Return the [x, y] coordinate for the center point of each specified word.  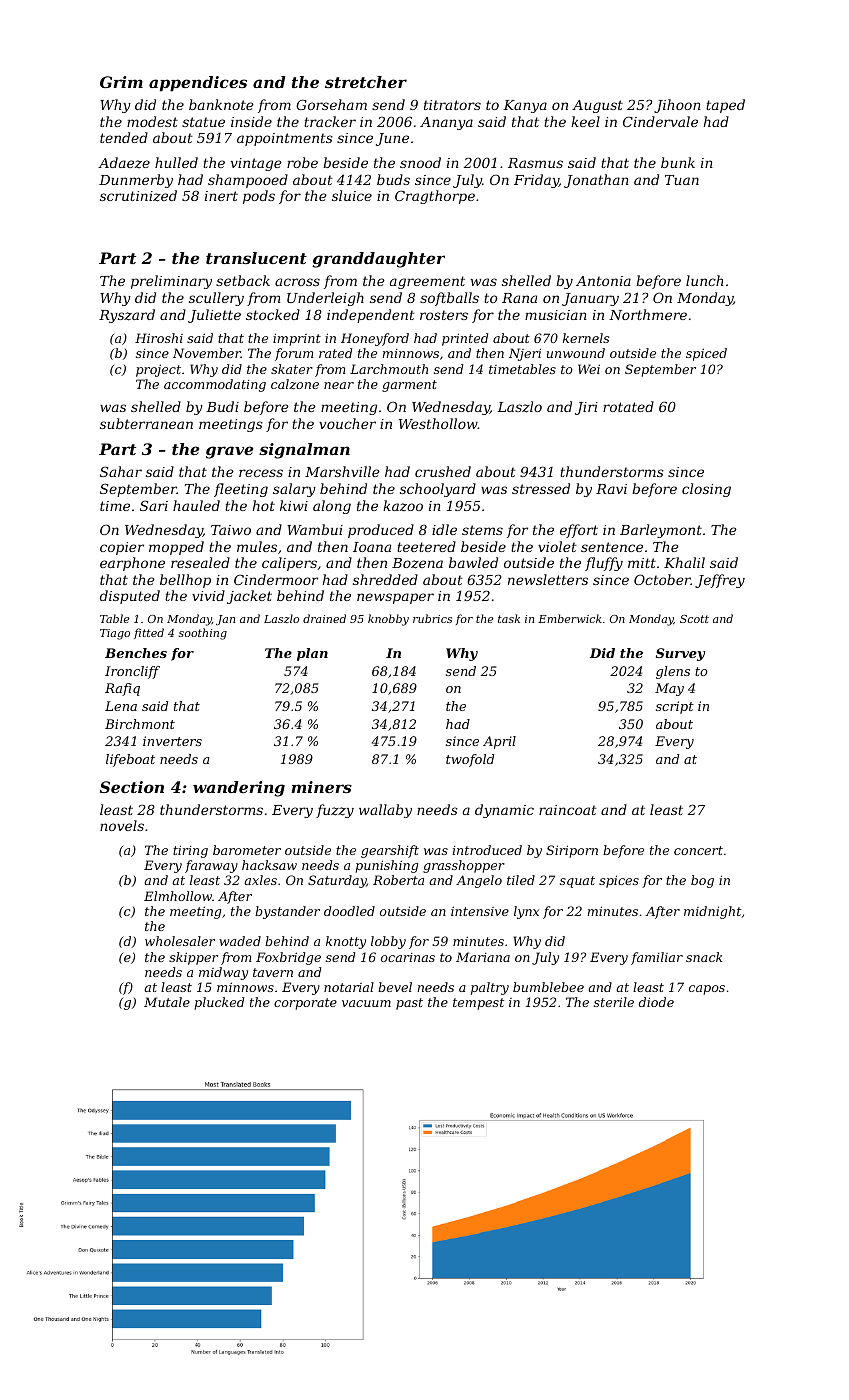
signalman [304, 451]
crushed [443, 471]
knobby [388, 620]
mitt [642, 563]
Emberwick [570, 618]
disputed [130, 597]
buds [393, 179]
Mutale [167, 1002]
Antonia [603, 281]
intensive [480, 911]
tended [124, 137]
